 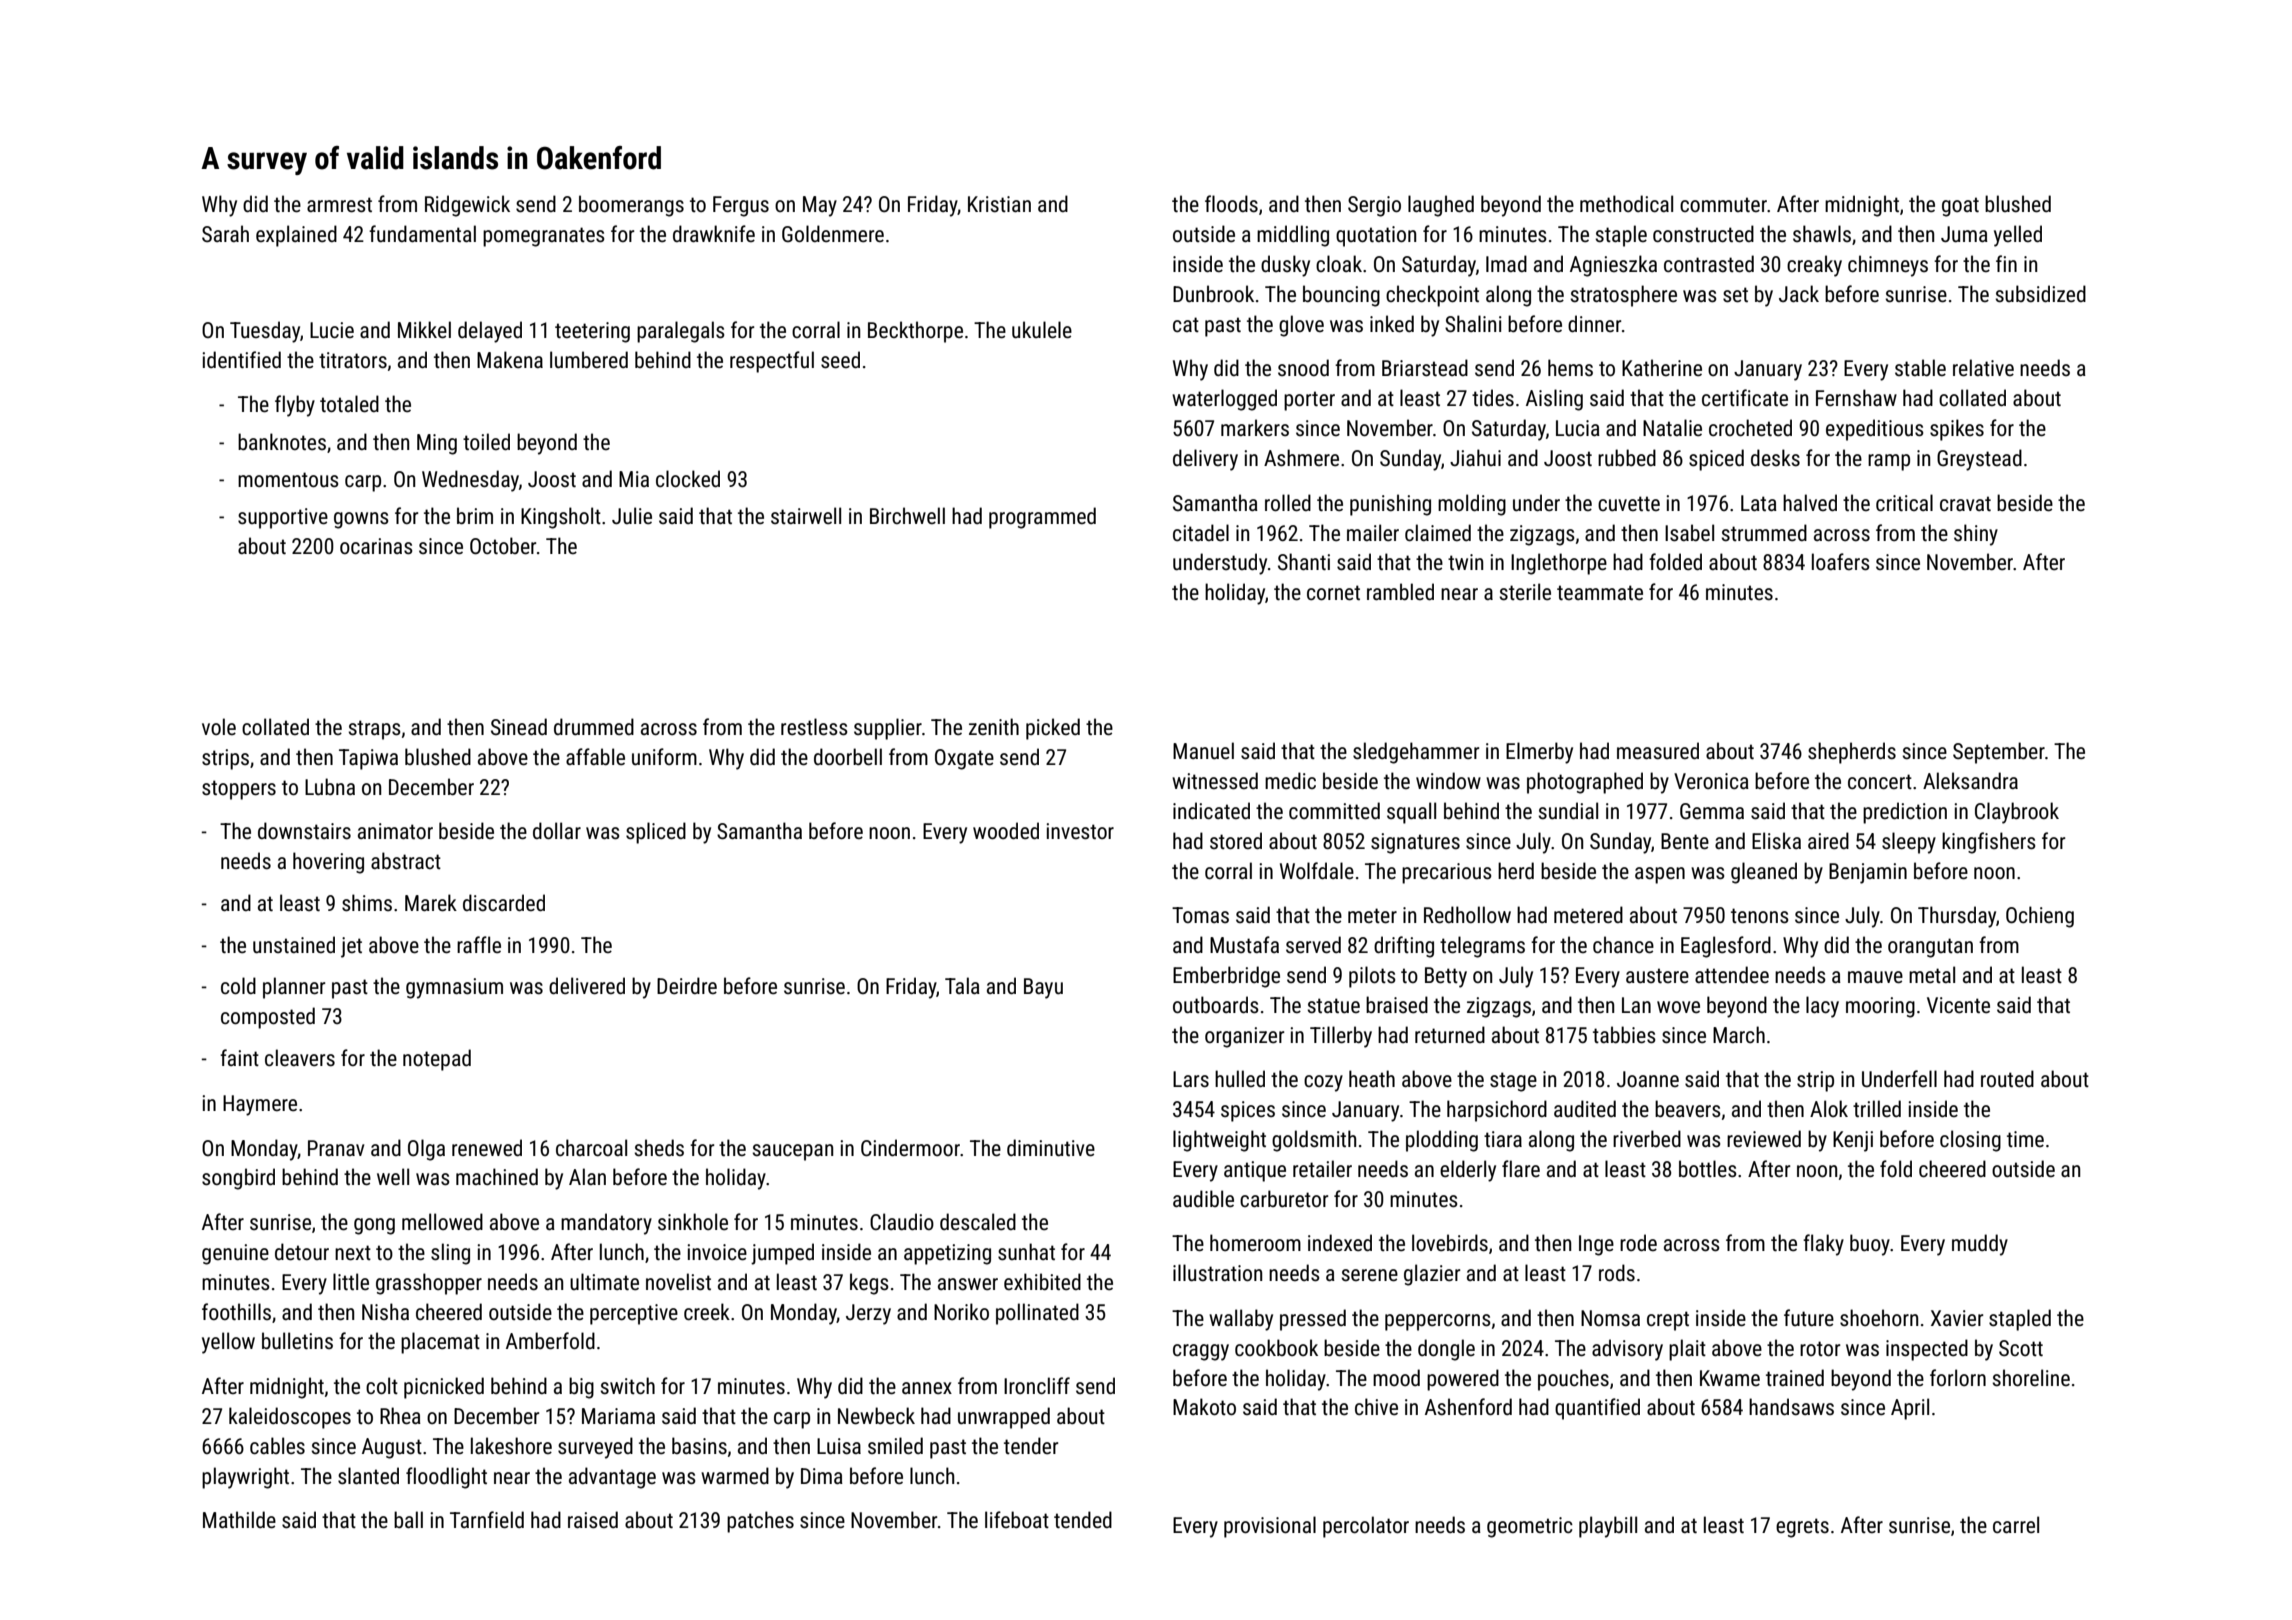 I want to click on Jiahui, so click(x=1475, y=457).
